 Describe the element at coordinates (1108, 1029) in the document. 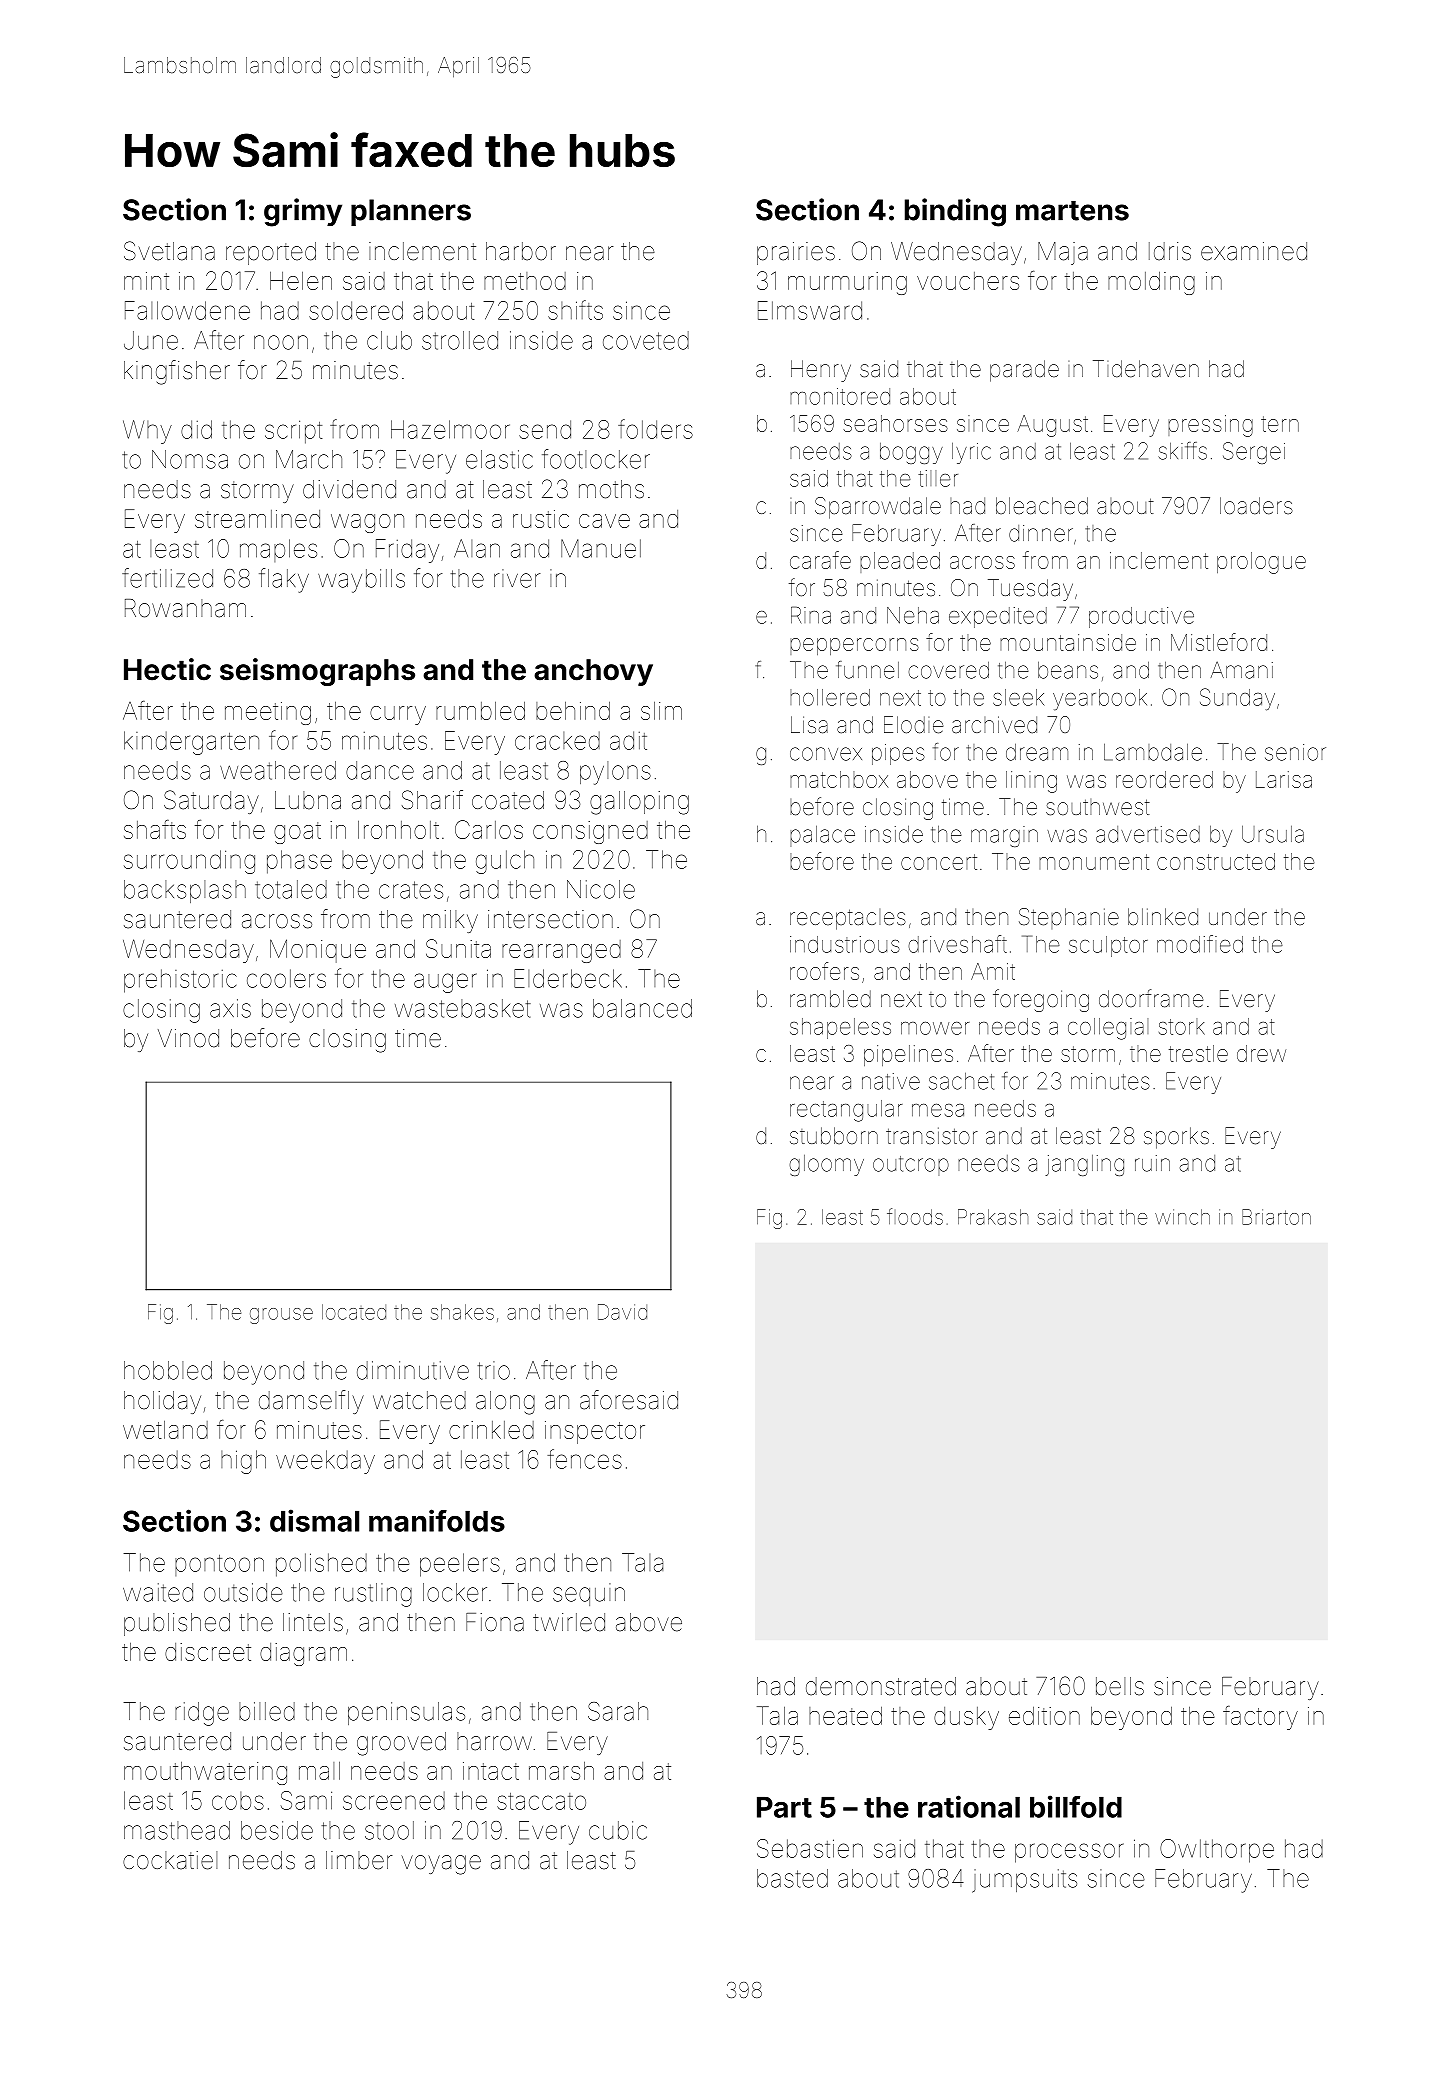

I see `collegial` at that location.
